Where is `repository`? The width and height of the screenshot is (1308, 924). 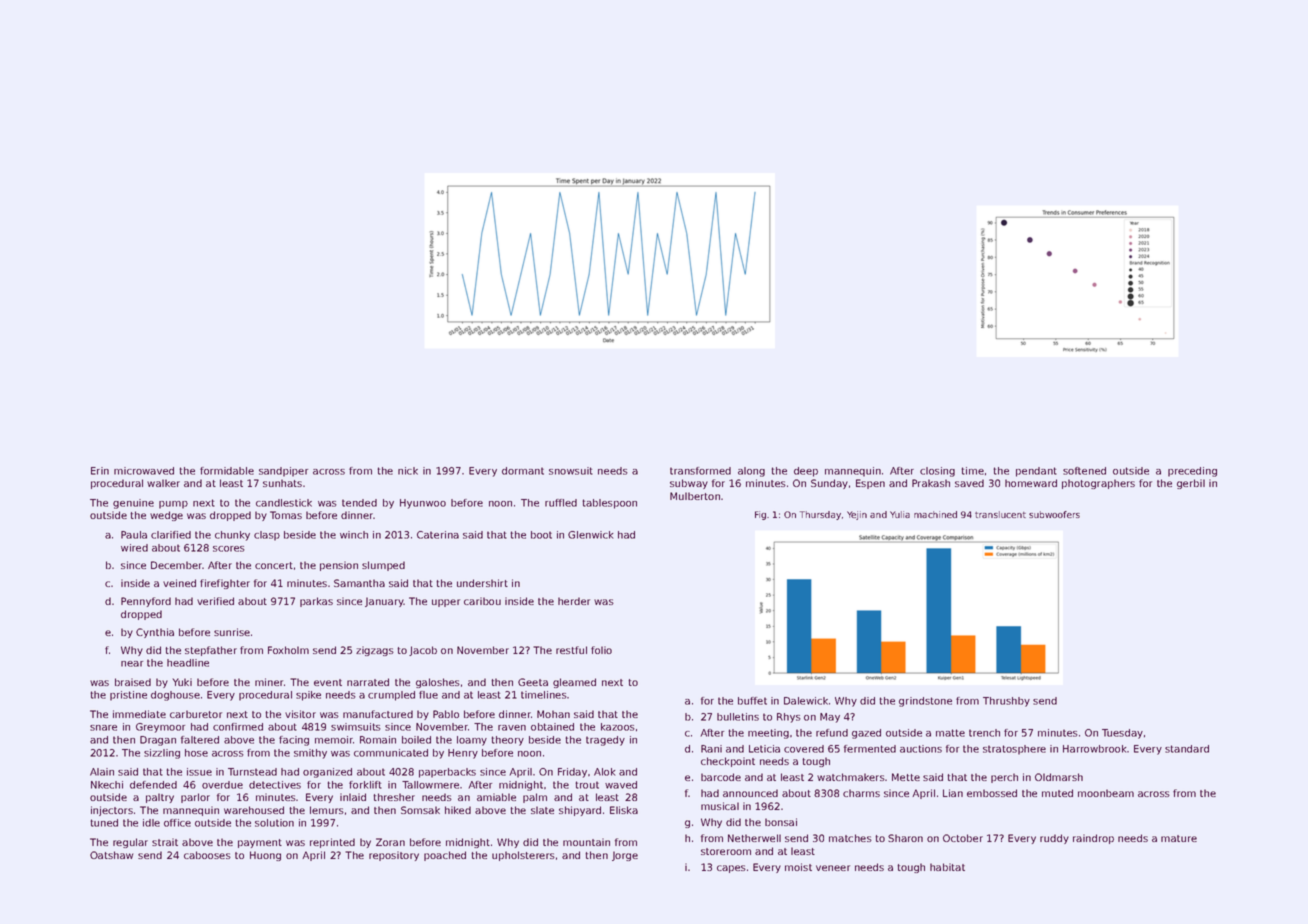 repository is located at coordinates (394, 856).
